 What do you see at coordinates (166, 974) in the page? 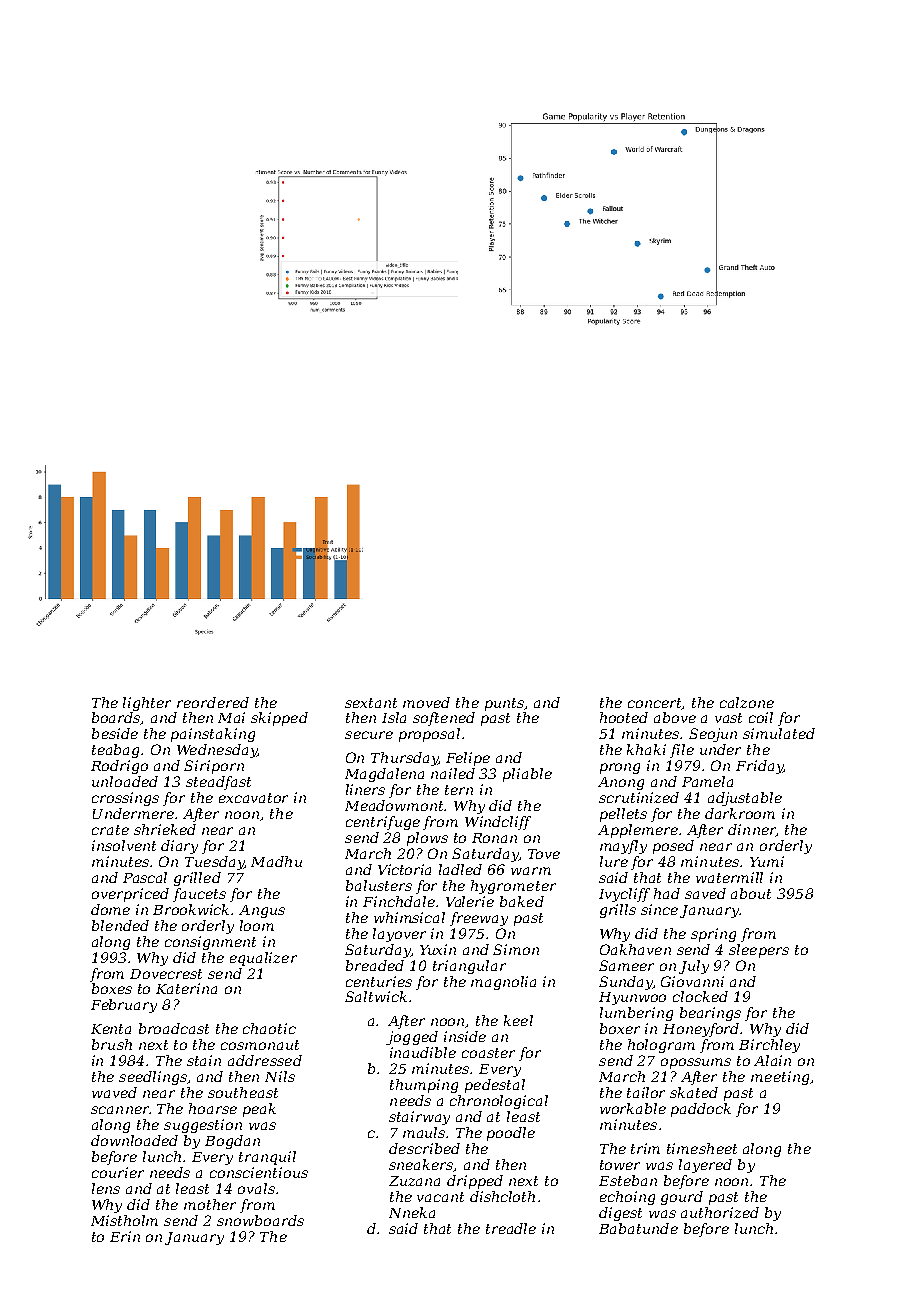
I see `Dovecrest` at bounding box center [166, 974].
